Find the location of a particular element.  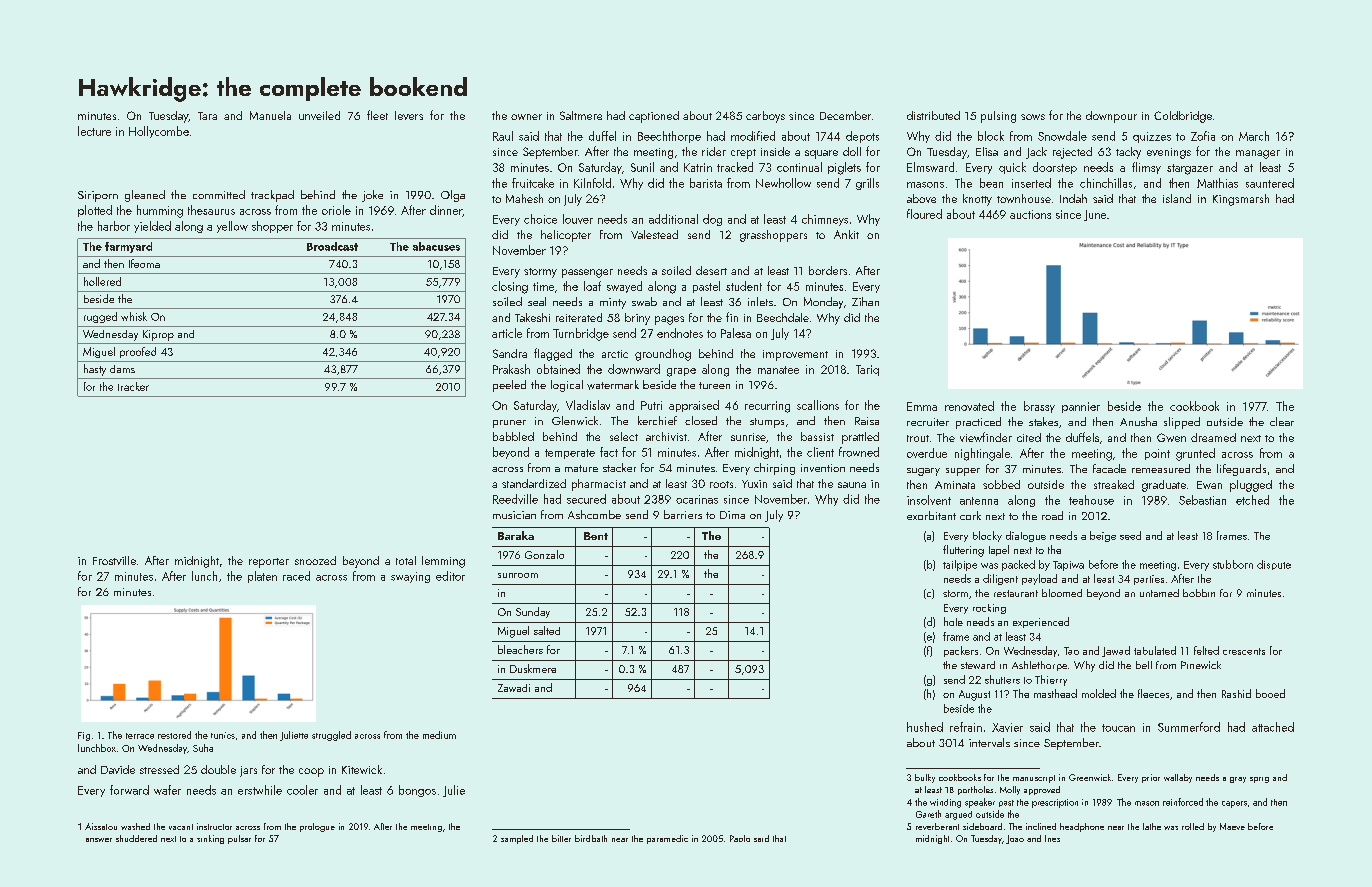

lecture is located at coordinates (94, 131).
